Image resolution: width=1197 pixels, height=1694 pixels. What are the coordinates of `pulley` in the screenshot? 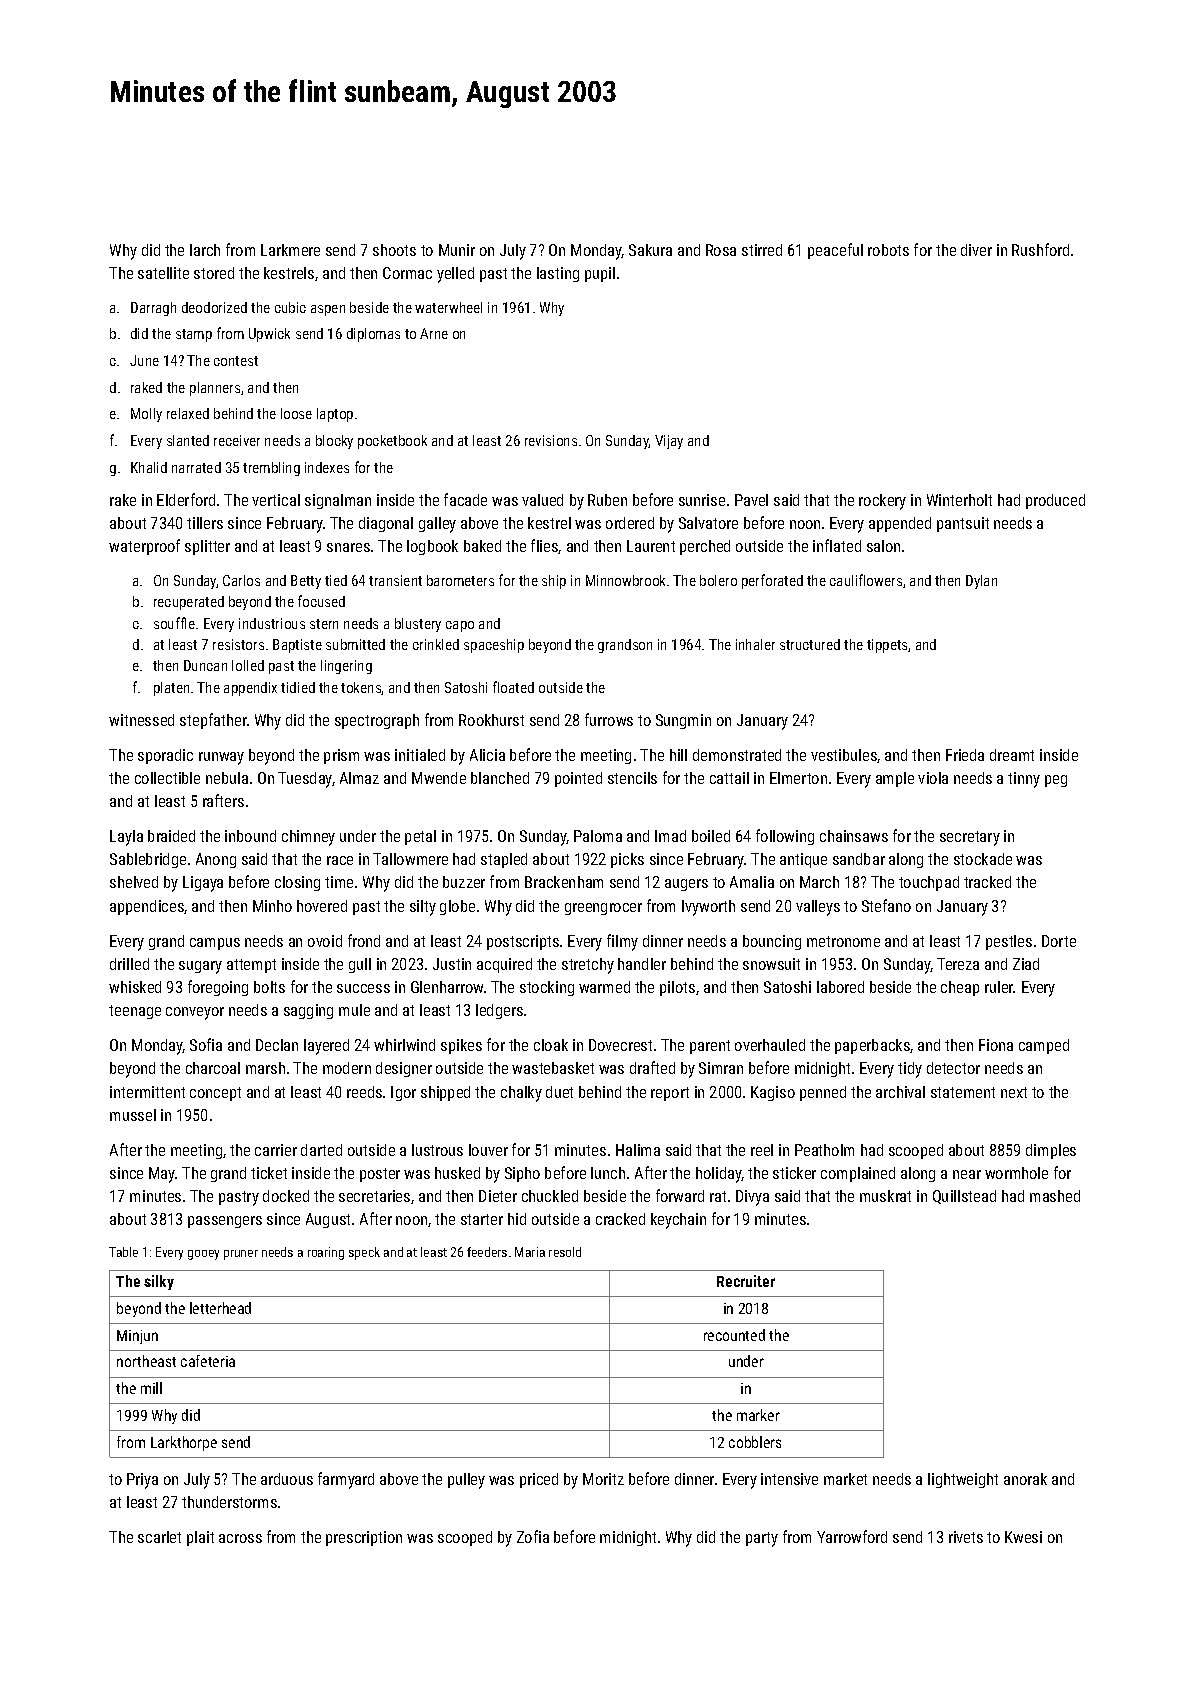 It's located at (466, 1481).
